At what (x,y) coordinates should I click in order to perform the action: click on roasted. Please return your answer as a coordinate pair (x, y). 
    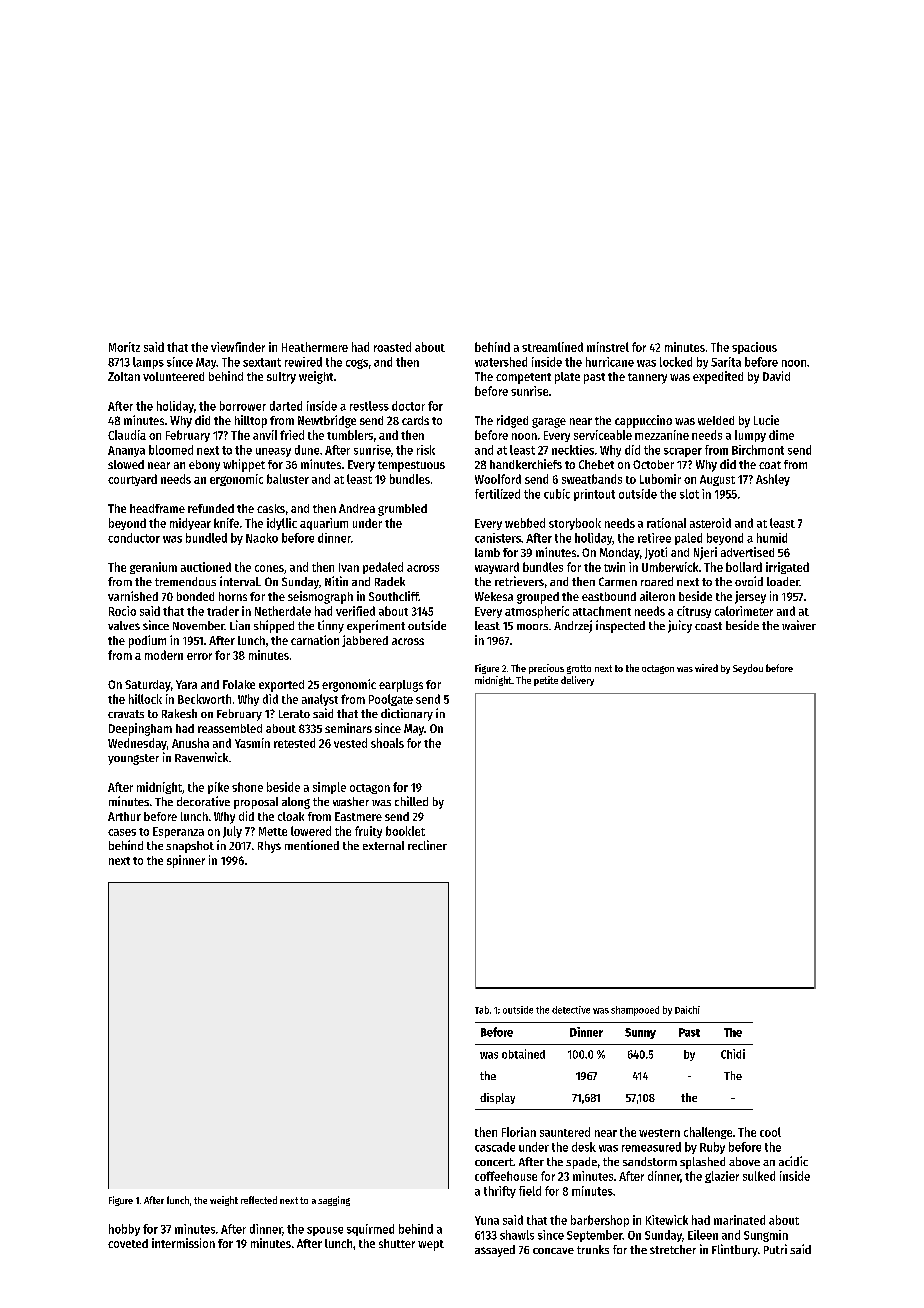
    Looking at the image, I should click on (392, 347).
